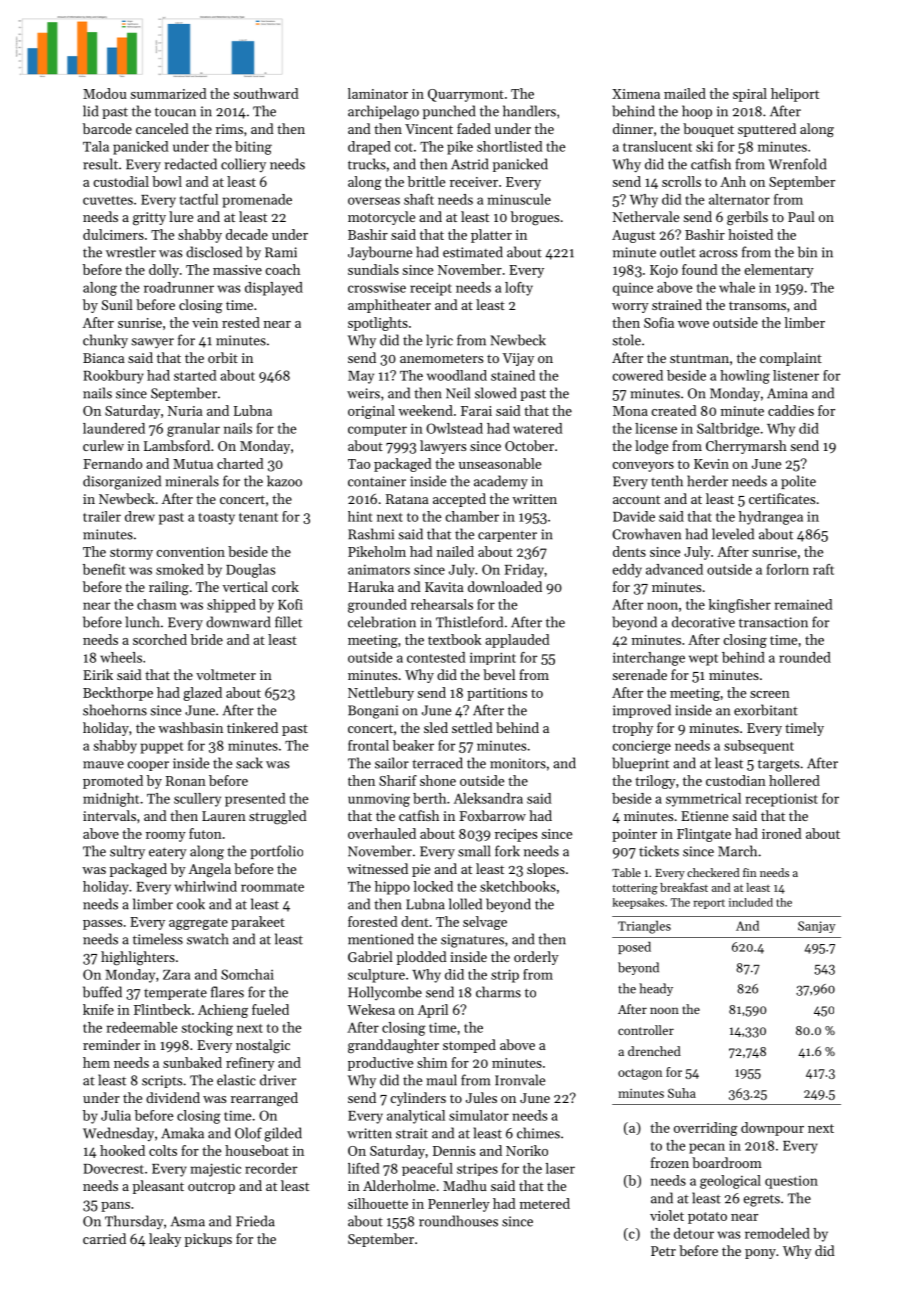 Image resolution: width=924 pixels, height=1308 pixels. What do you see at coordinates (644, 927) in the screenshot?
I see `Triangles` at bounding box center [644, 927].
